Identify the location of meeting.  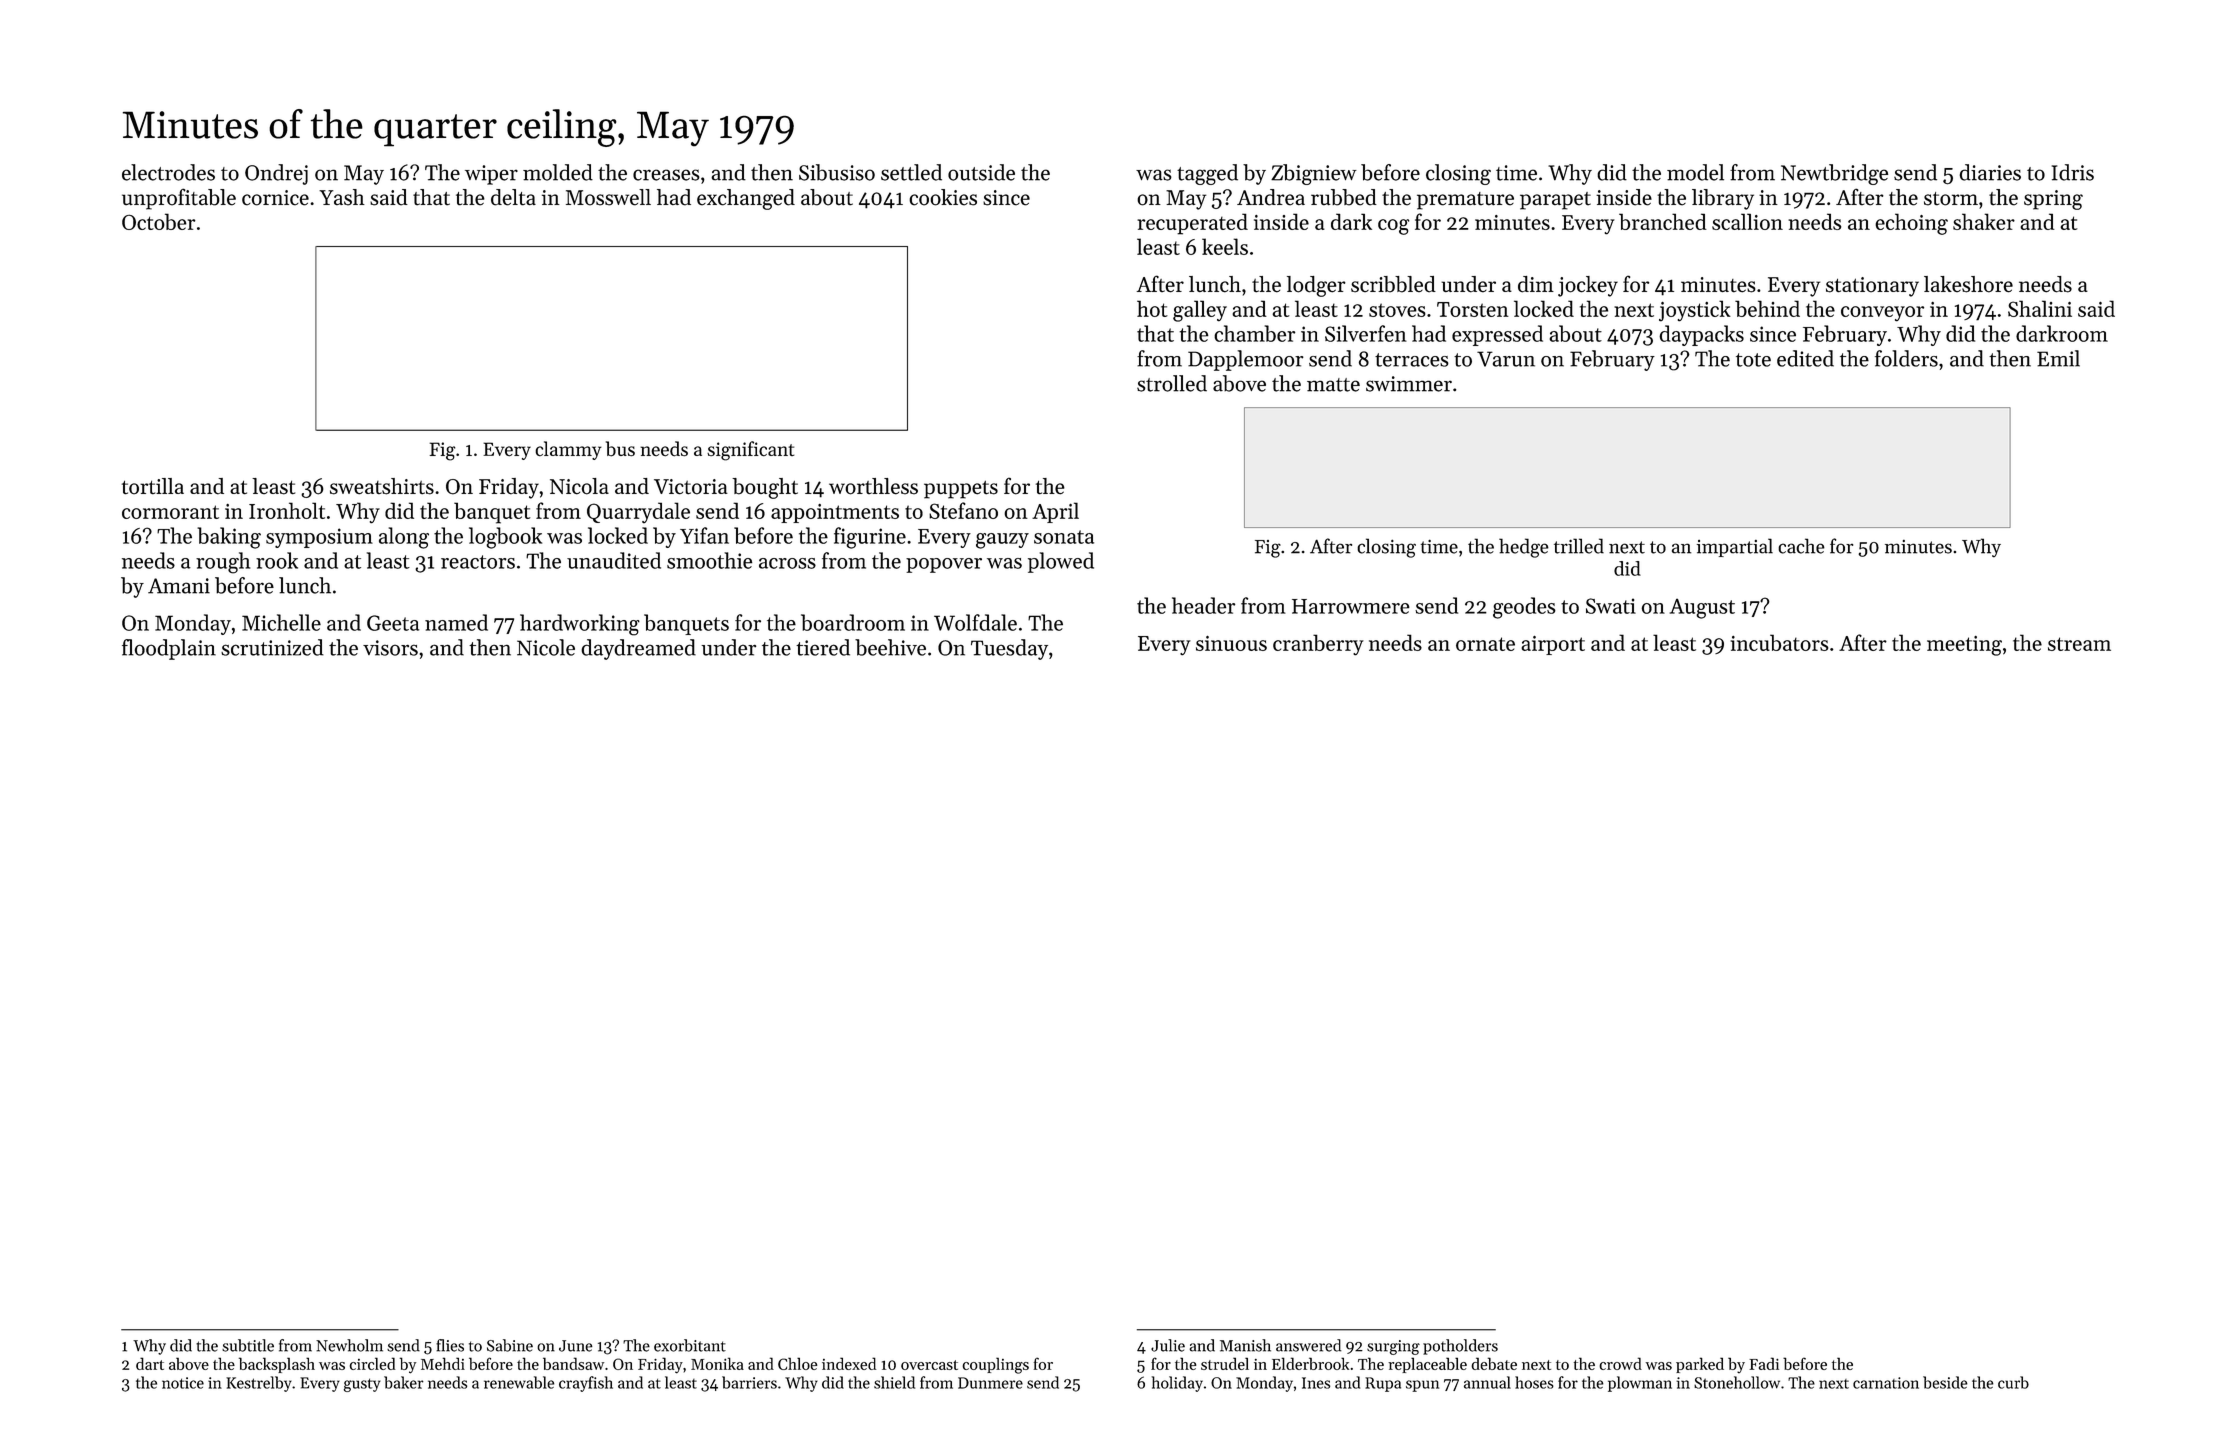
(1964, 646).
